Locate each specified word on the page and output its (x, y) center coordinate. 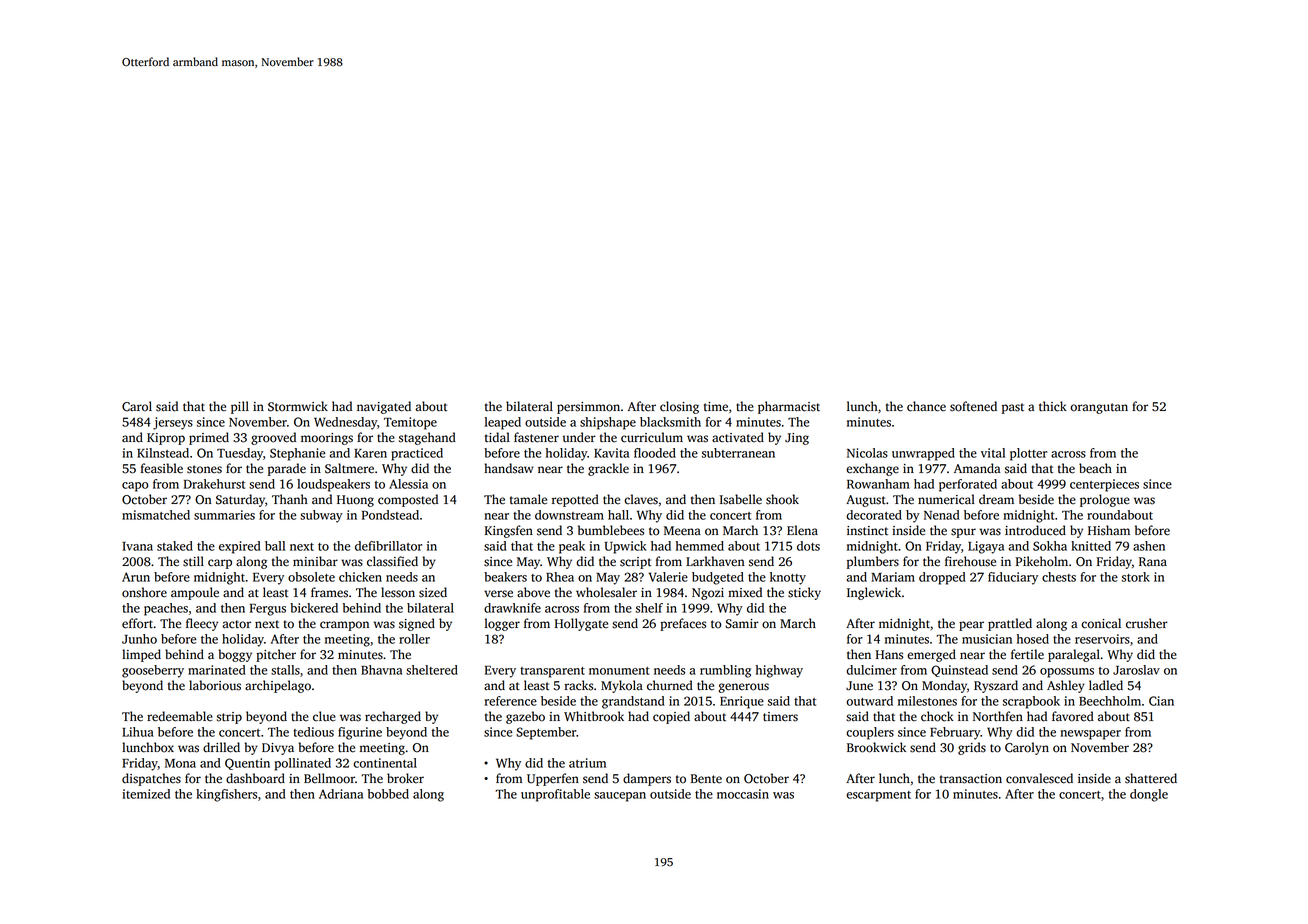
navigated (384, 407)
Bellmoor (329, 778)
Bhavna (381, 670)
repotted (575, 500)
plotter (1028, 454)
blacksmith (670, 422)
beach (1095, 468)
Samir (742, 624)
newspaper (1090, 735)
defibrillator (388, 546)
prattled (1010, 624)
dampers (647, 779)
